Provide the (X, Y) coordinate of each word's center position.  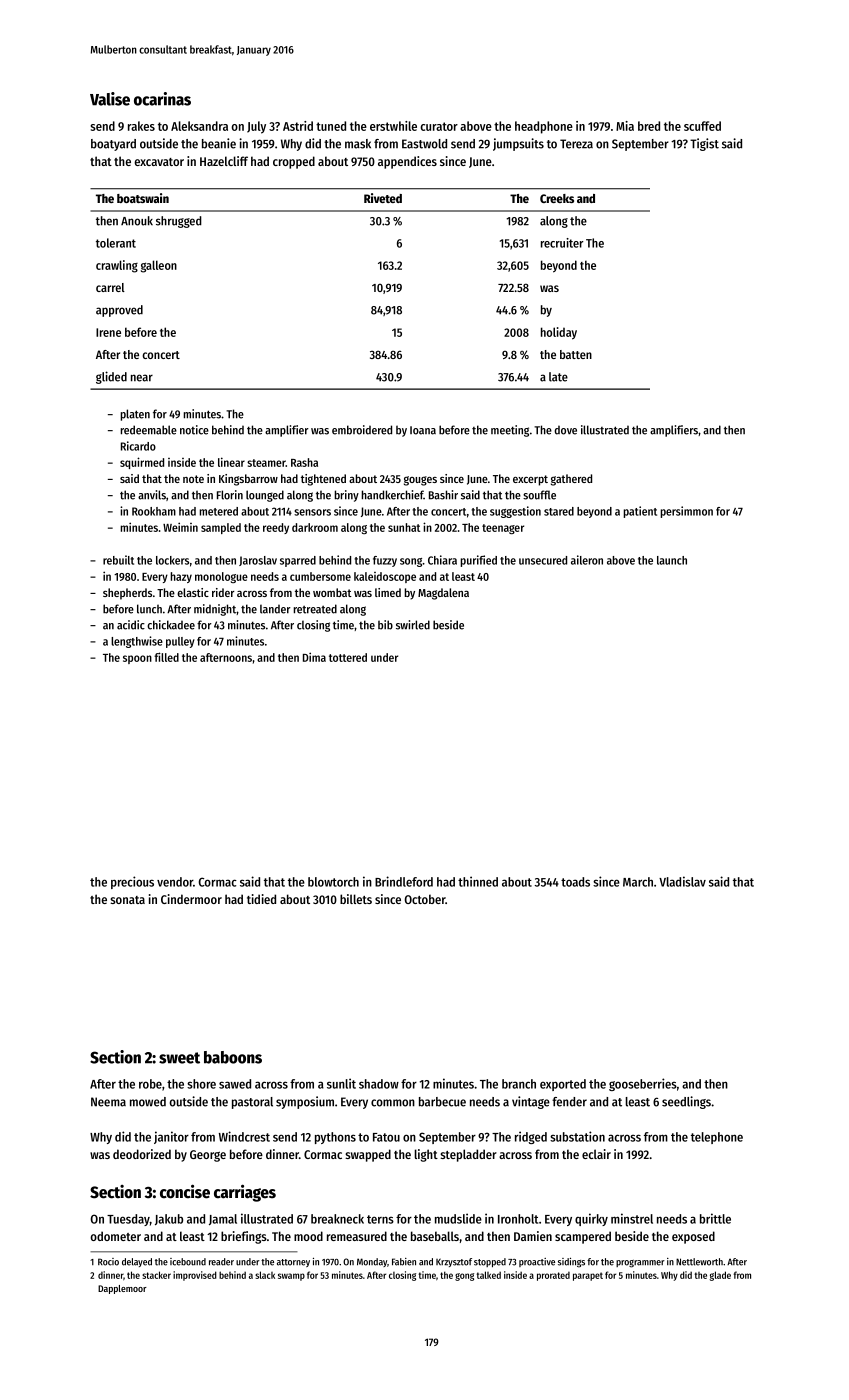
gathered (571, 480)
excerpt (530, 480)
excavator (159, 162)
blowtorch (333, 882)
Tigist (704, 144)
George (208, 1156)
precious (132, 882)
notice (194, 430)
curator (439, 126)
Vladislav (682, 881)
